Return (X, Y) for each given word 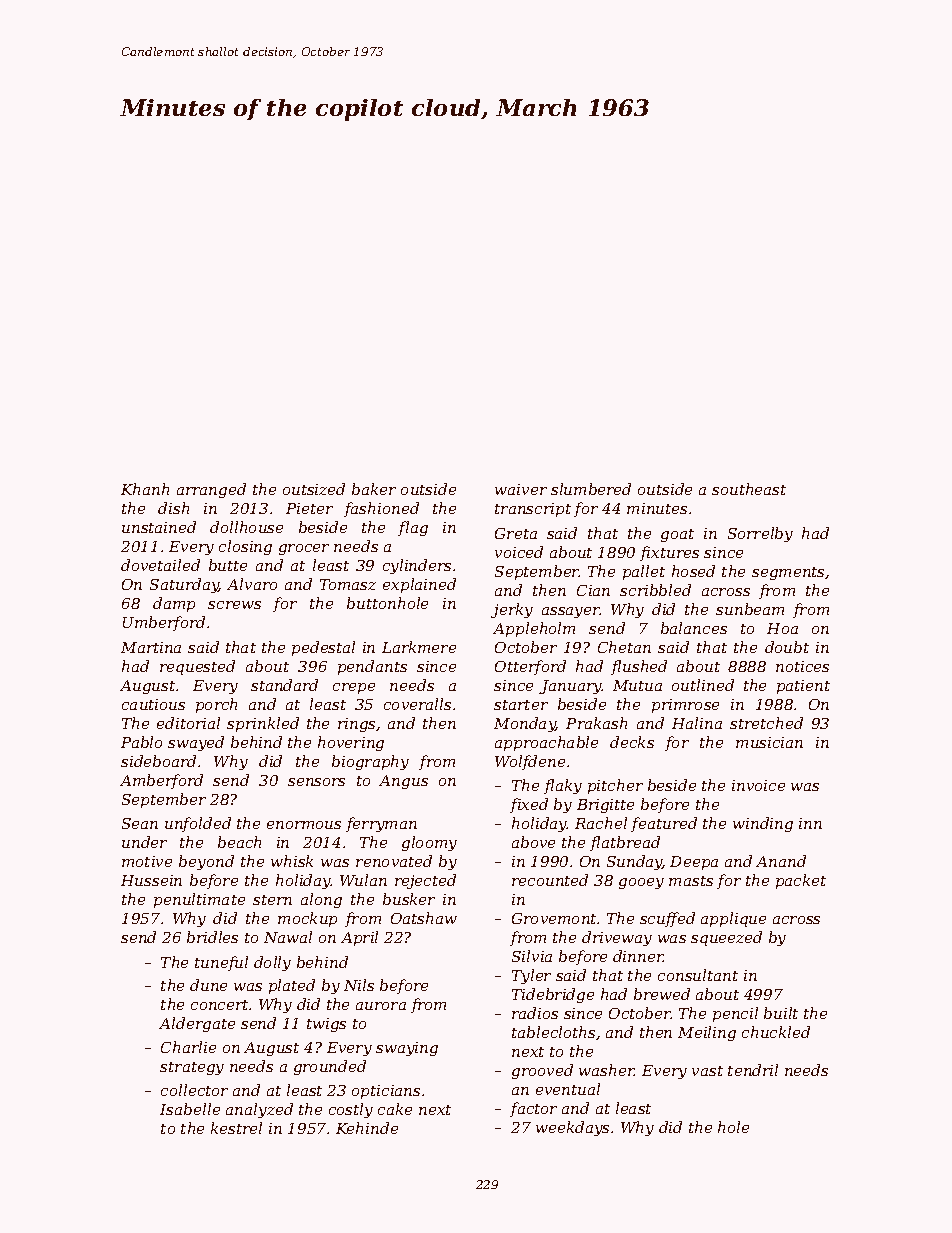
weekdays (572, 1128)
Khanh (145, 489)
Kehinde (367, 1128)
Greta (516, 533)
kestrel (236, 1128)
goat (677, 535)
